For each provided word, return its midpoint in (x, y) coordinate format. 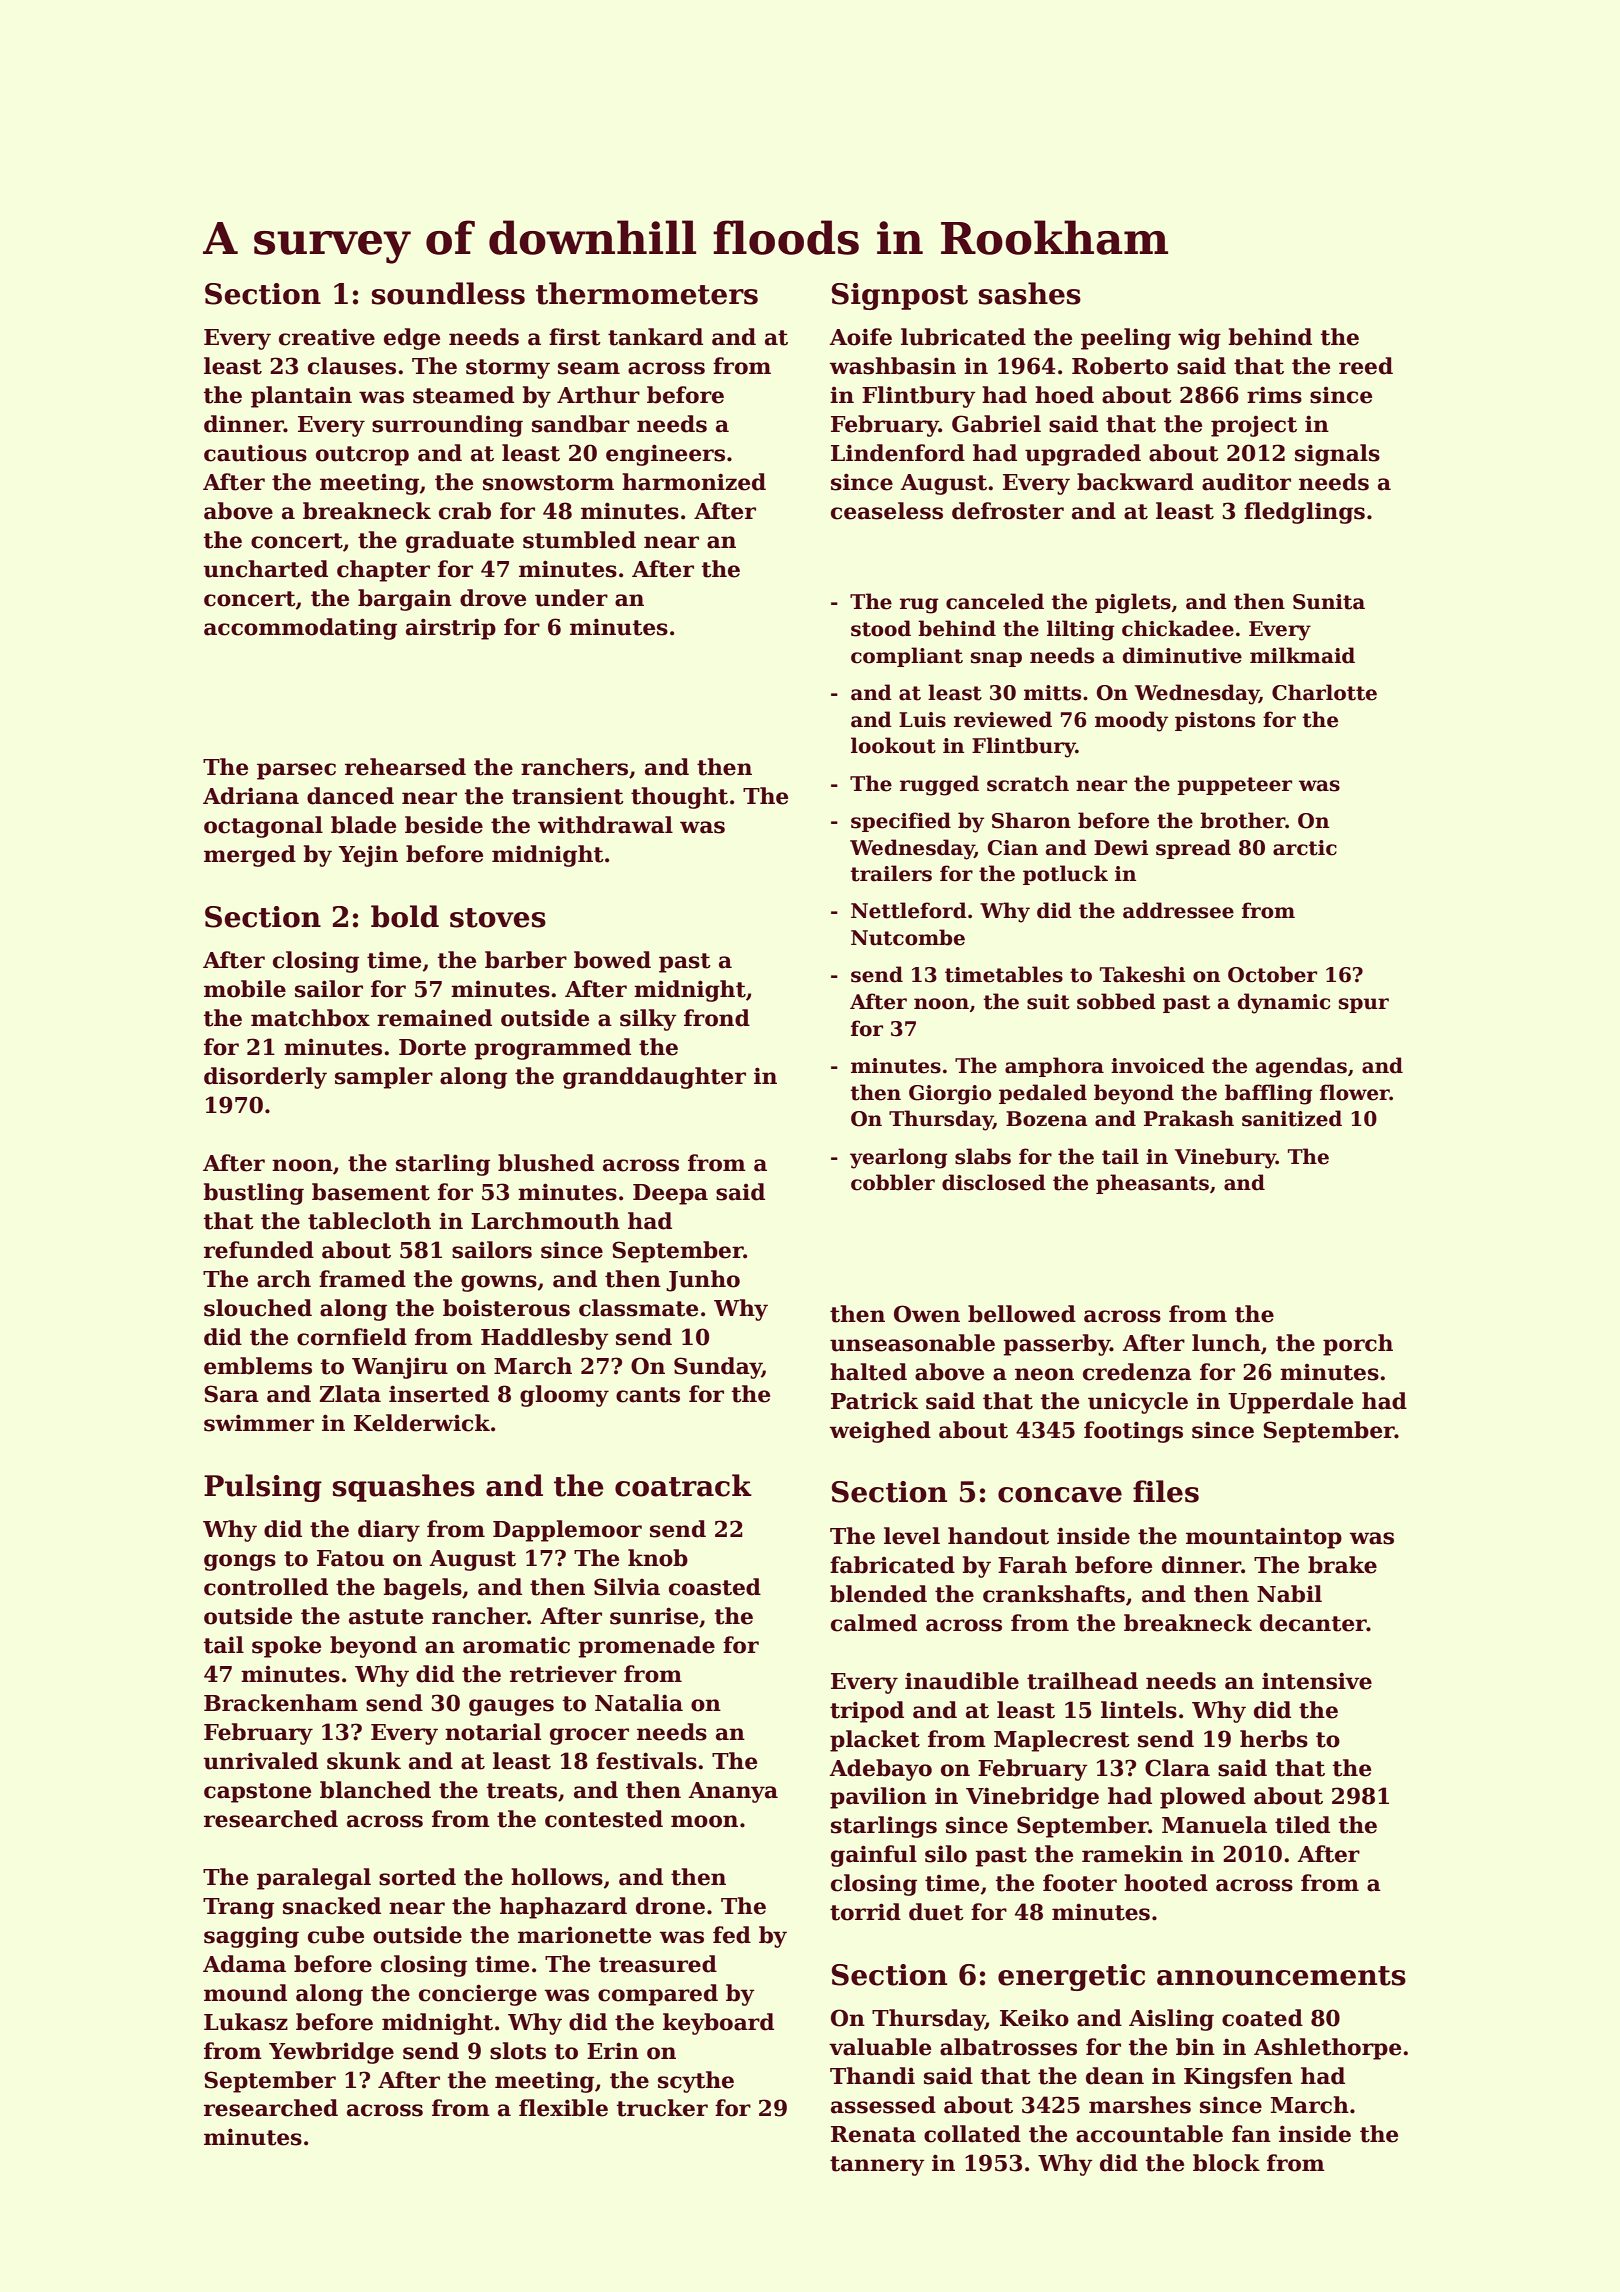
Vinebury (1225, 1158)
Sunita (1329, 602)
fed (732, 1935)
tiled (1302, 1825)
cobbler (893, 1182)
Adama (244, 1964)
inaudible (962, 1681)
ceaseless (887, 511)
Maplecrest (1062, 1741)
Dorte (432, 1047)
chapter (383, 571)
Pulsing (263, 1488)
